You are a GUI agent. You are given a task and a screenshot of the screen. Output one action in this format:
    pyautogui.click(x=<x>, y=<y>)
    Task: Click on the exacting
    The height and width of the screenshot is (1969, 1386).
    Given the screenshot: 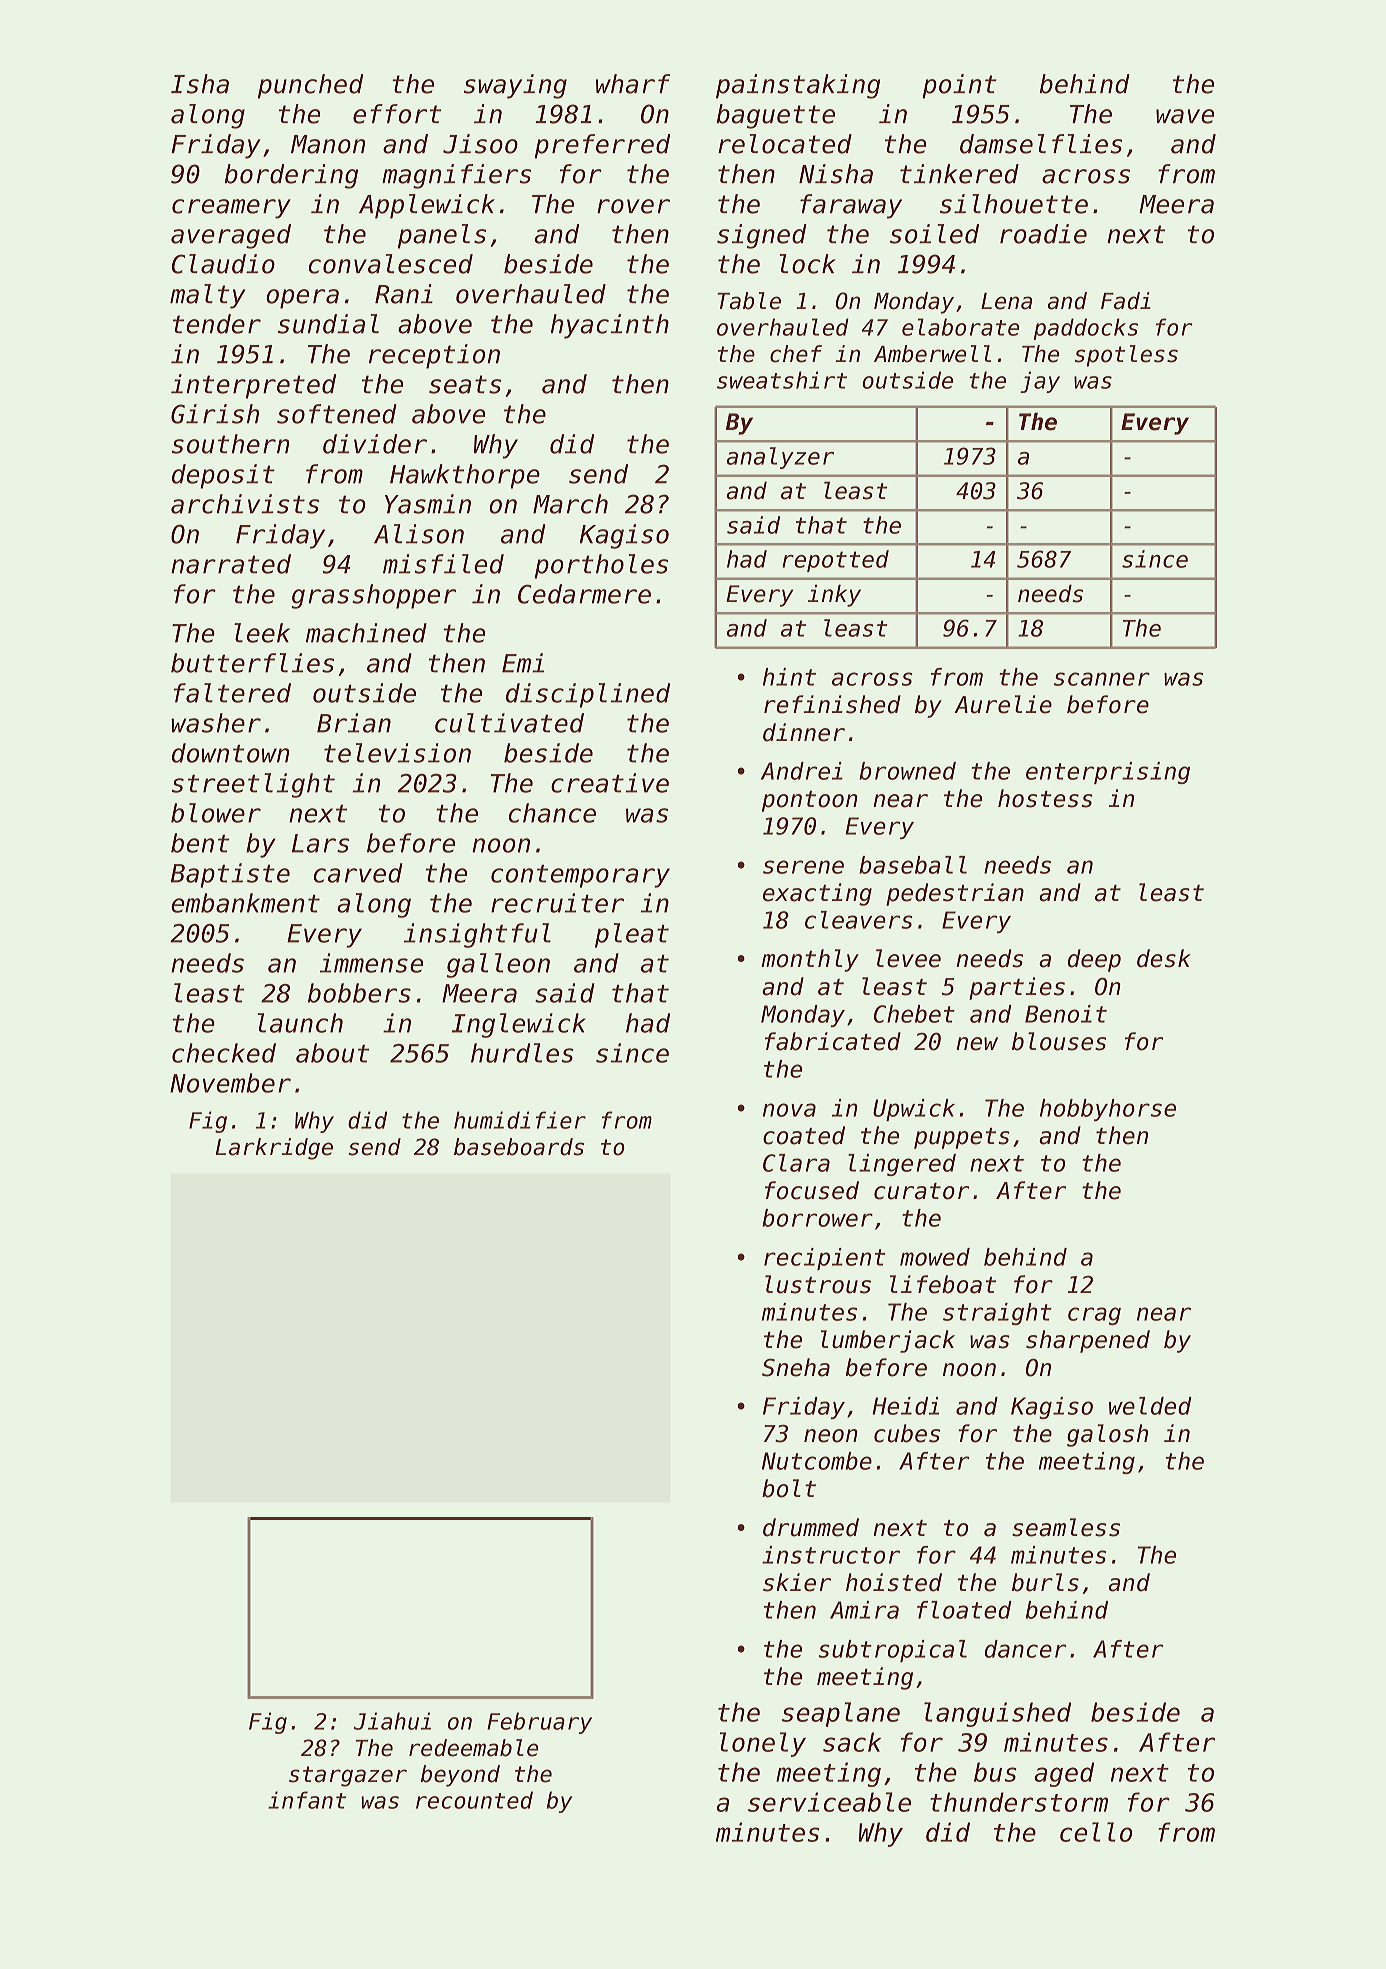 What is the action you would take?
    pyautogui.click(x=817, y=894)
